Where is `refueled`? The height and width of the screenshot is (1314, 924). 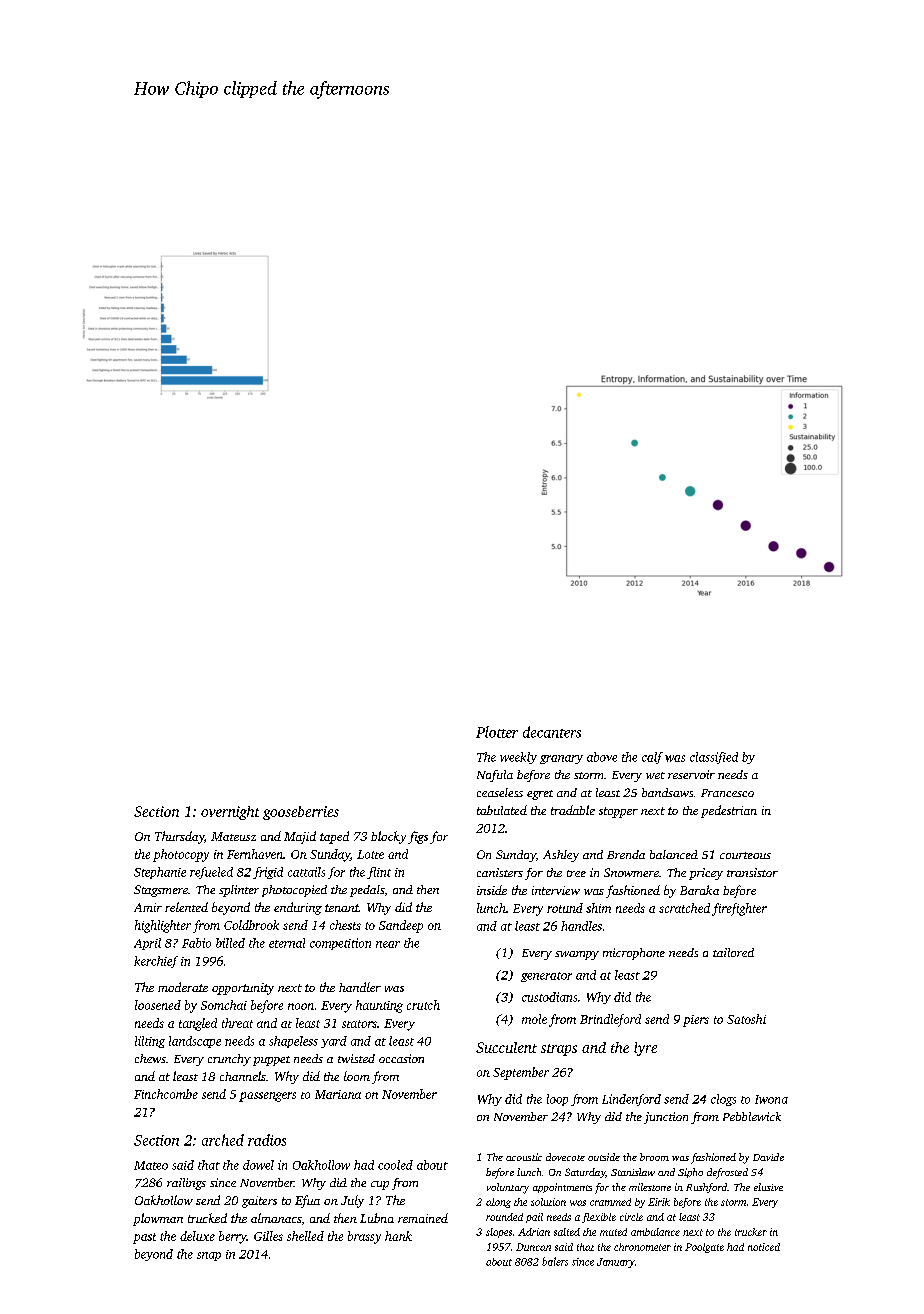
refueled is located at coordinates (211, 873).
